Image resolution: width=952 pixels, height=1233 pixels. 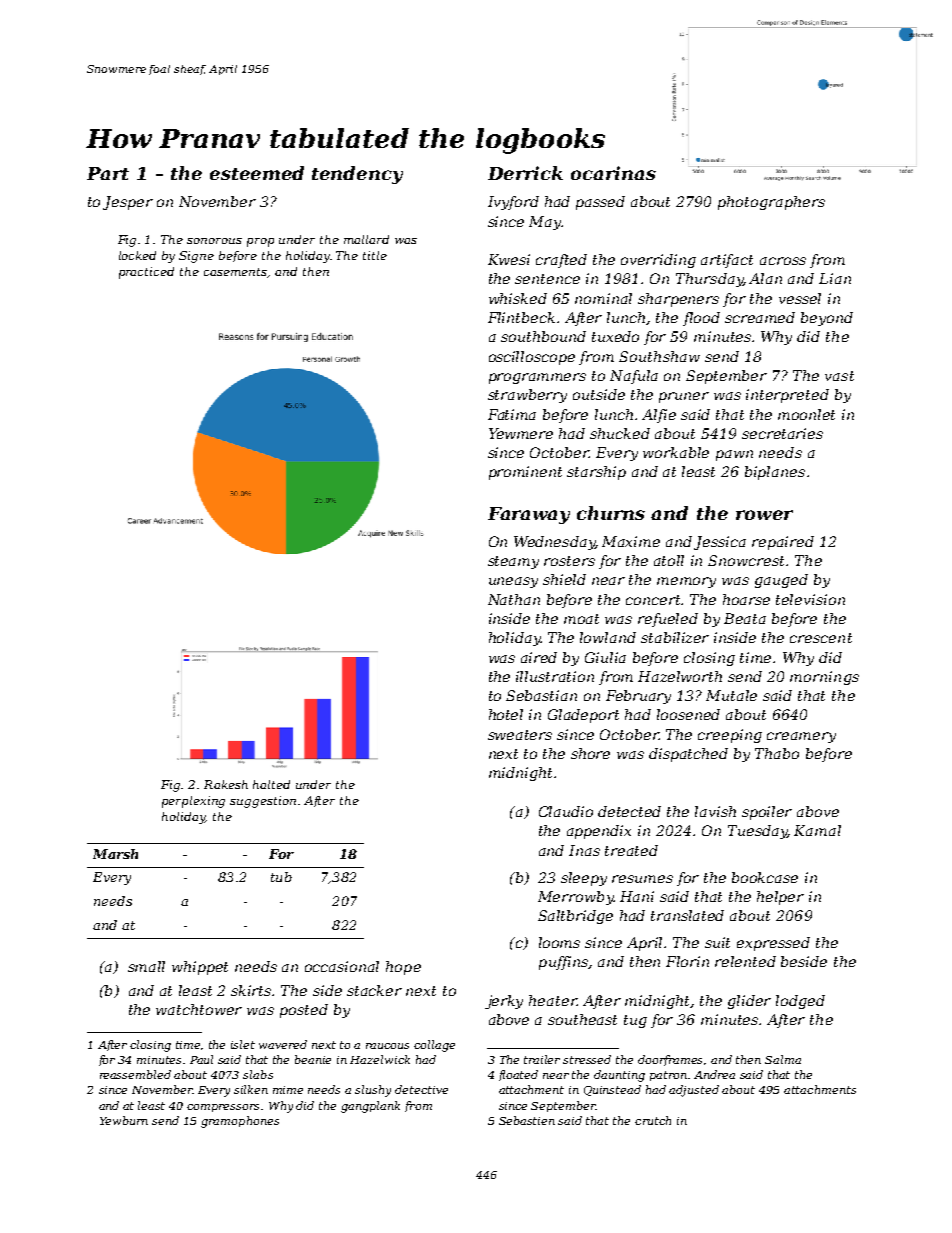 I want to click on photographers, so click(x=771, y=203).
